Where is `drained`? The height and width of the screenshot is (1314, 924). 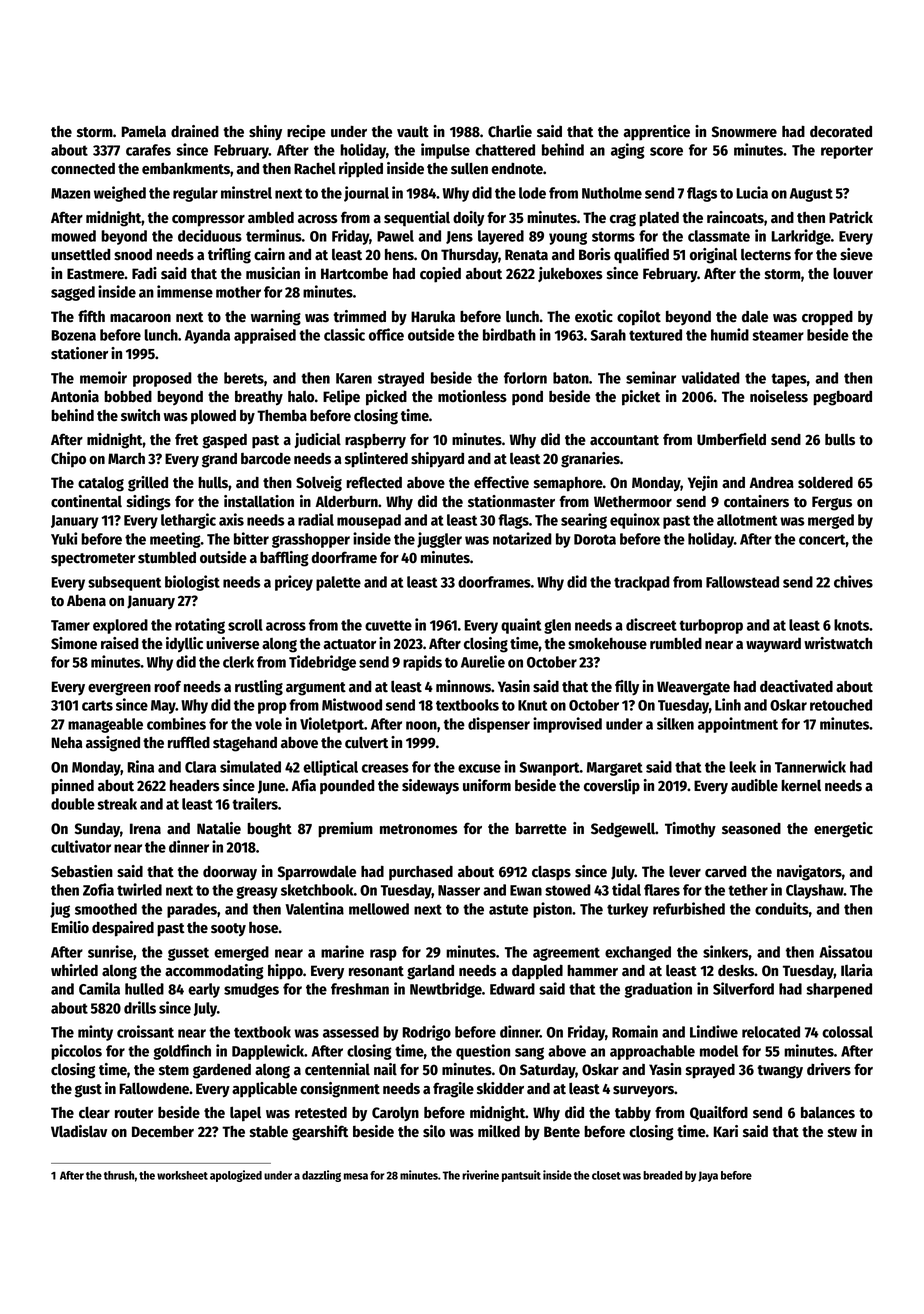
drained is located at coordinates (195, 131).
